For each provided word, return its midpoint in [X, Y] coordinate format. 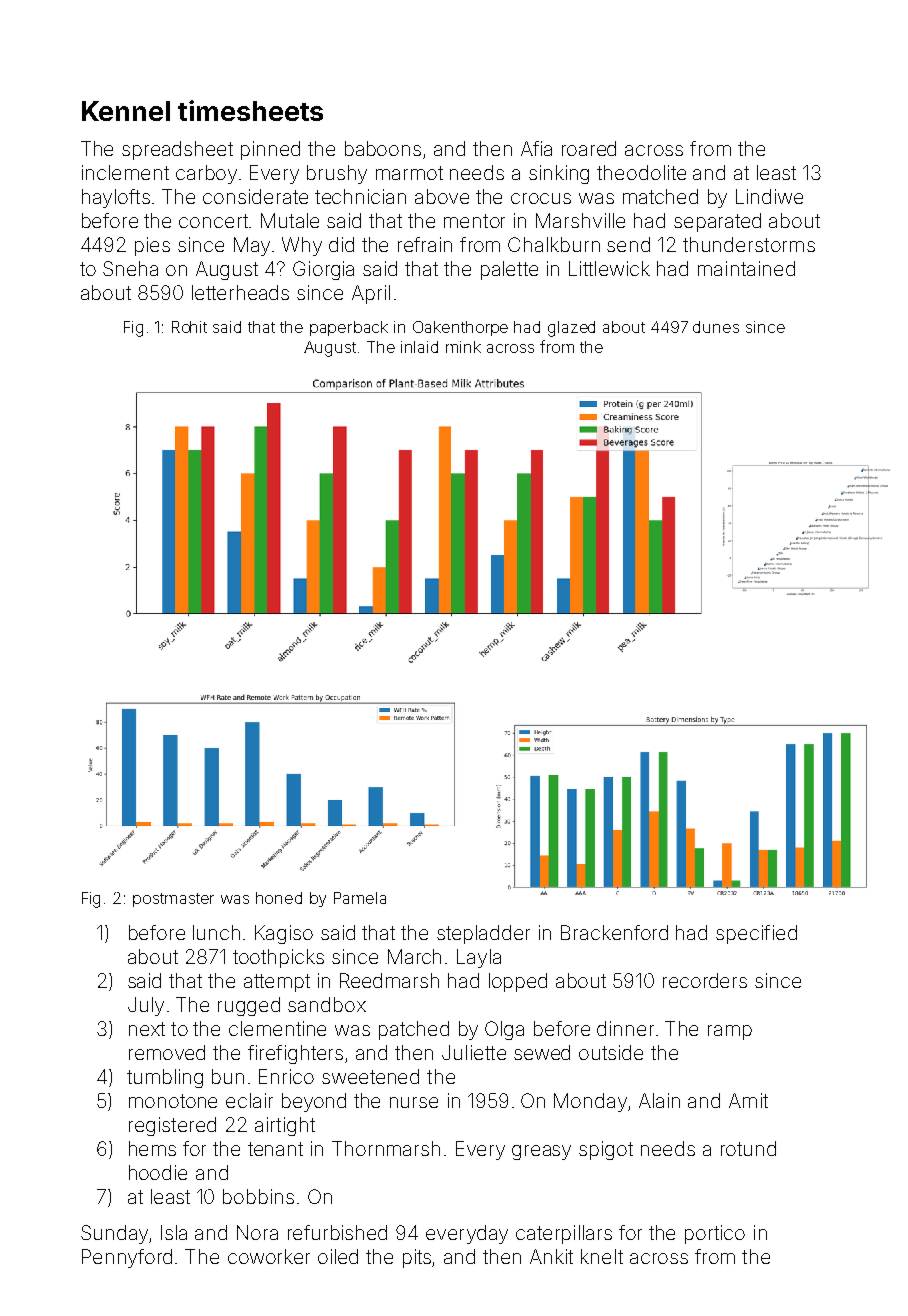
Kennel [126, 111]
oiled [338, 1256]
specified [756, 934]
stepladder [483, 934]
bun [228, 1076]
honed [279, 898]
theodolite [641, 172]
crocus [541, 198]
